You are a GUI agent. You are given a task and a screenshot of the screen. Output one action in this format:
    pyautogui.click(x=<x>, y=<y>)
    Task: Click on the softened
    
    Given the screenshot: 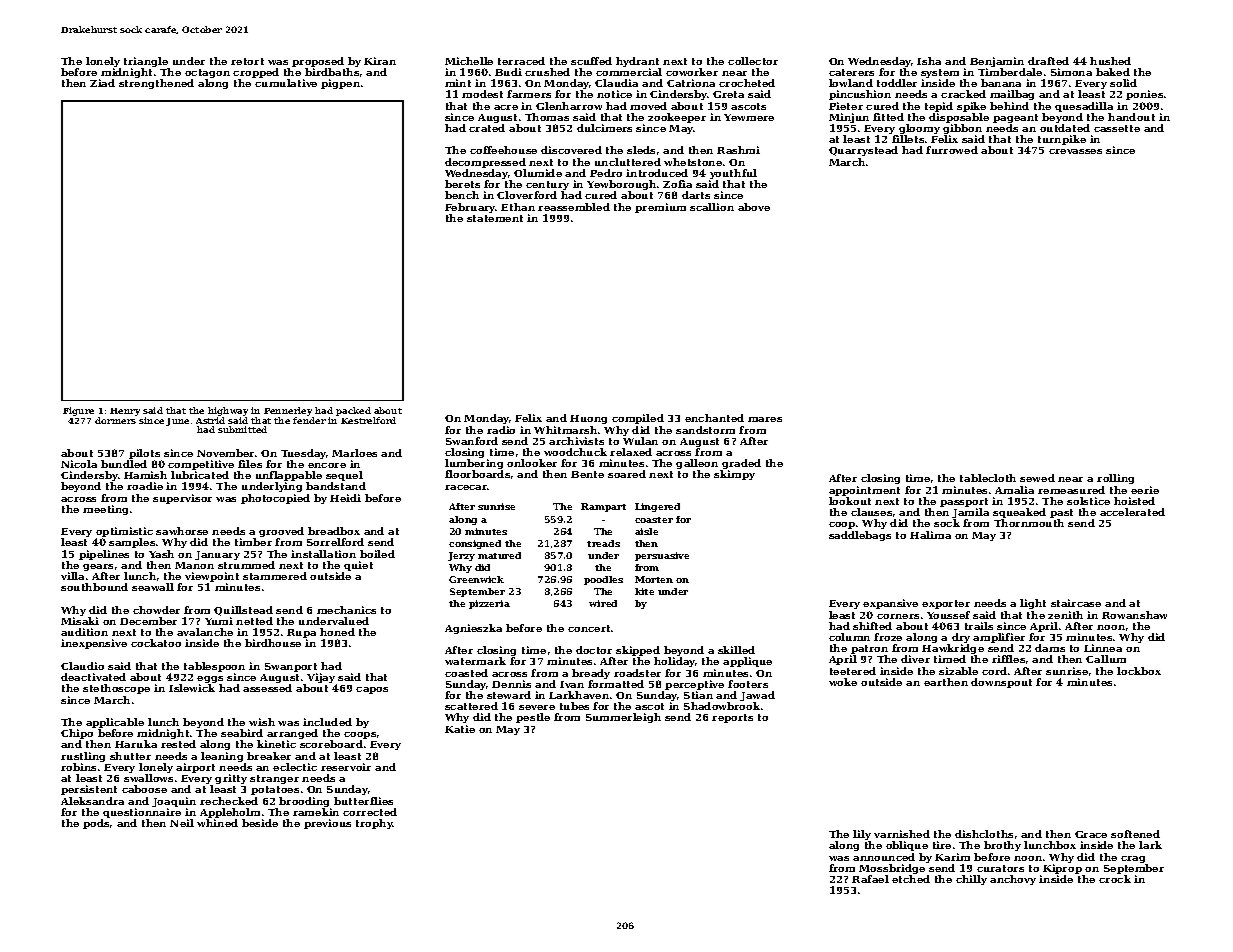 What is the action you would take?
    pyautogui.click(x=1135, y=834)
